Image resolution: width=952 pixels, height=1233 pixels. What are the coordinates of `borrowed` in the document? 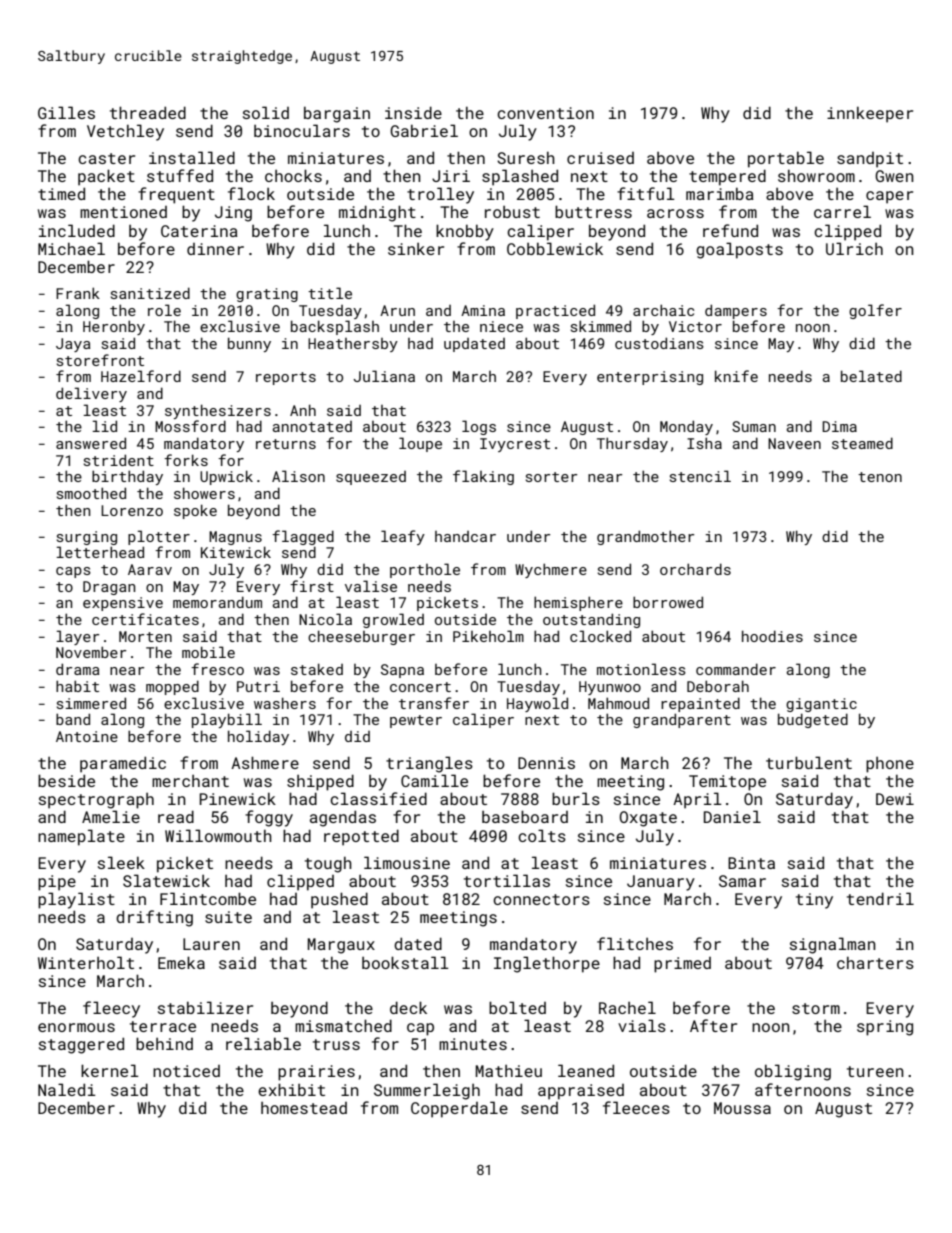 It's located at (668, 602).
